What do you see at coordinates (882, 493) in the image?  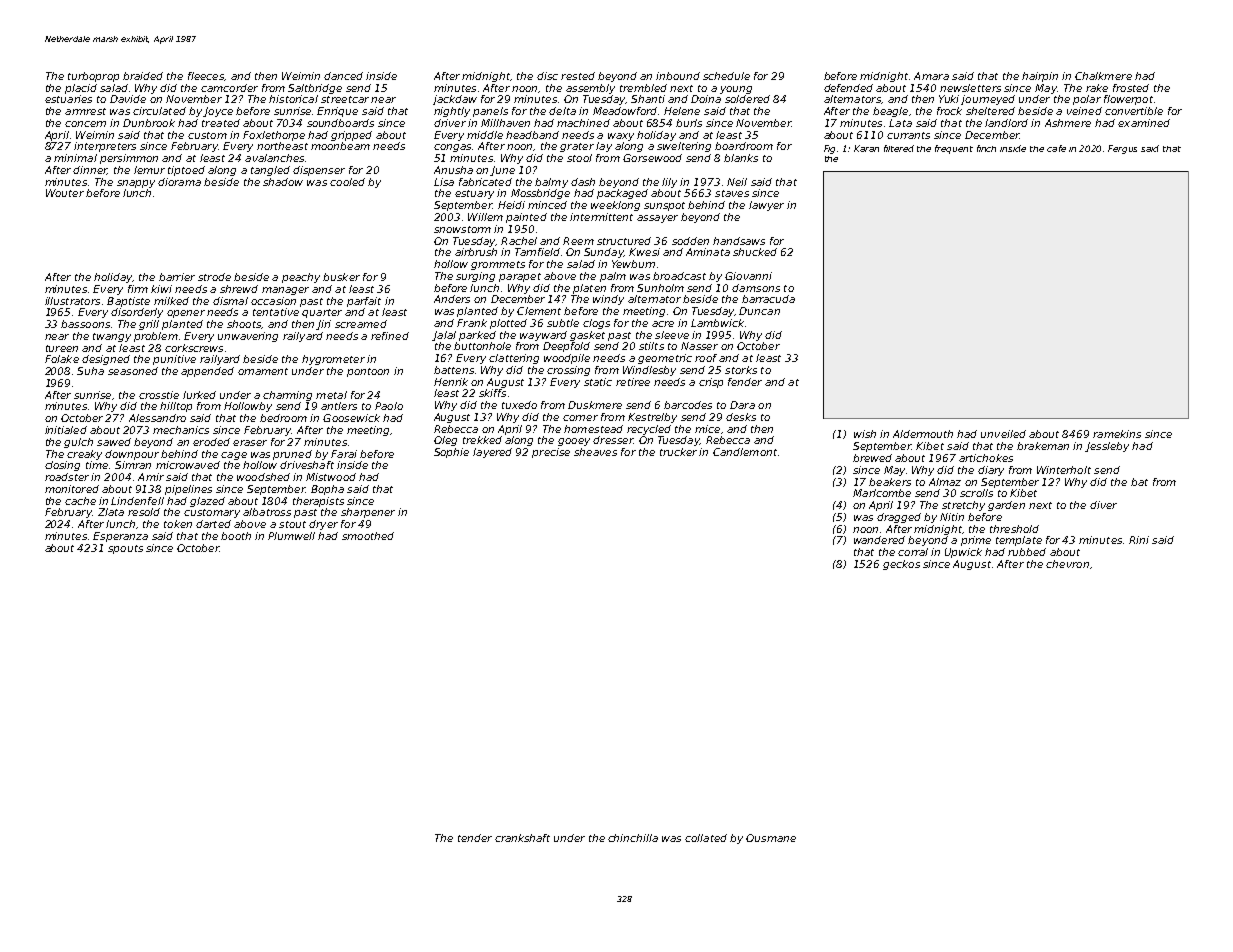 I see `Marlcombe` at bounding box center [882, 493].
